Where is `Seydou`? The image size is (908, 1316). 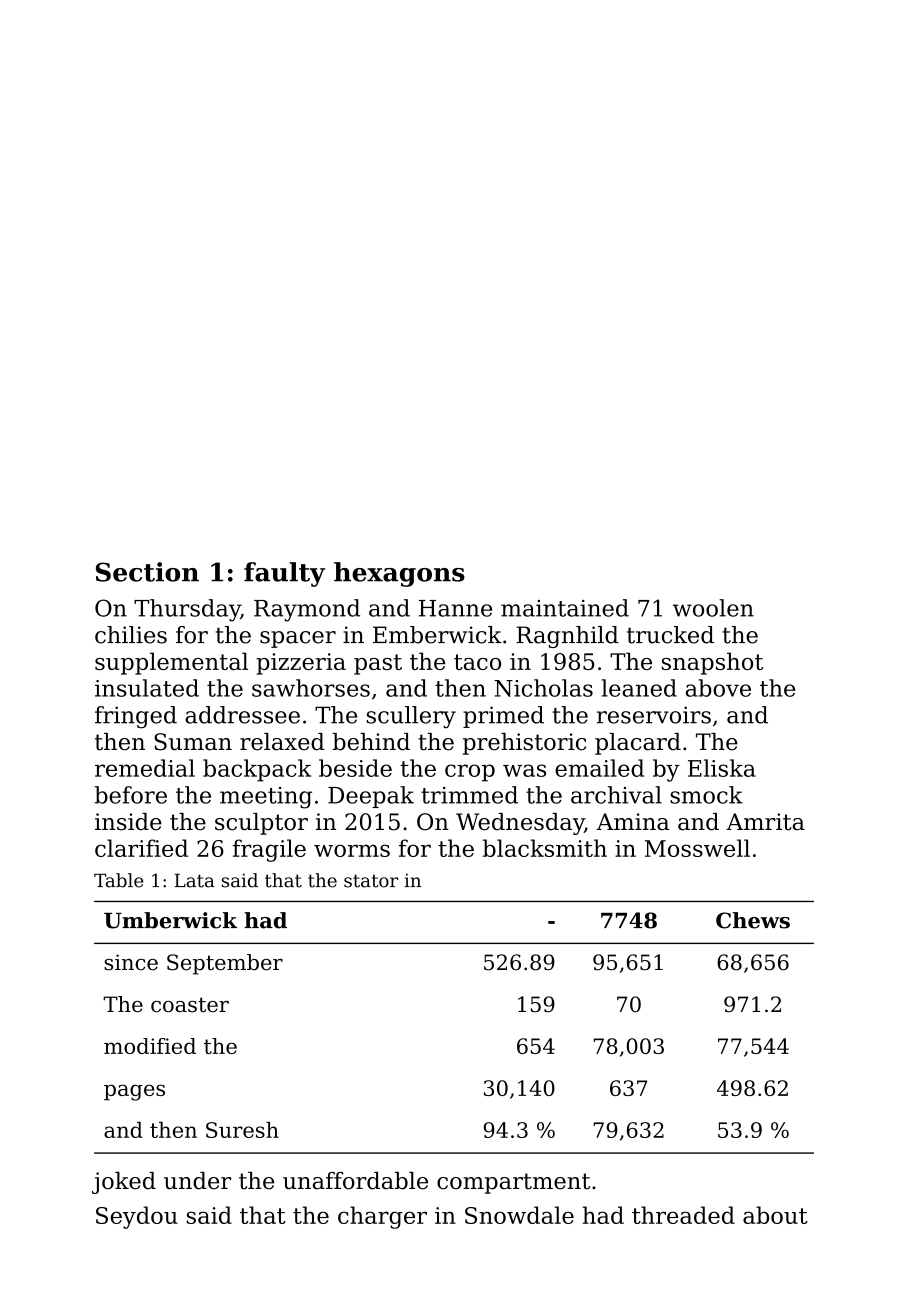
Seydou is located at coordinates (137, 1217).
